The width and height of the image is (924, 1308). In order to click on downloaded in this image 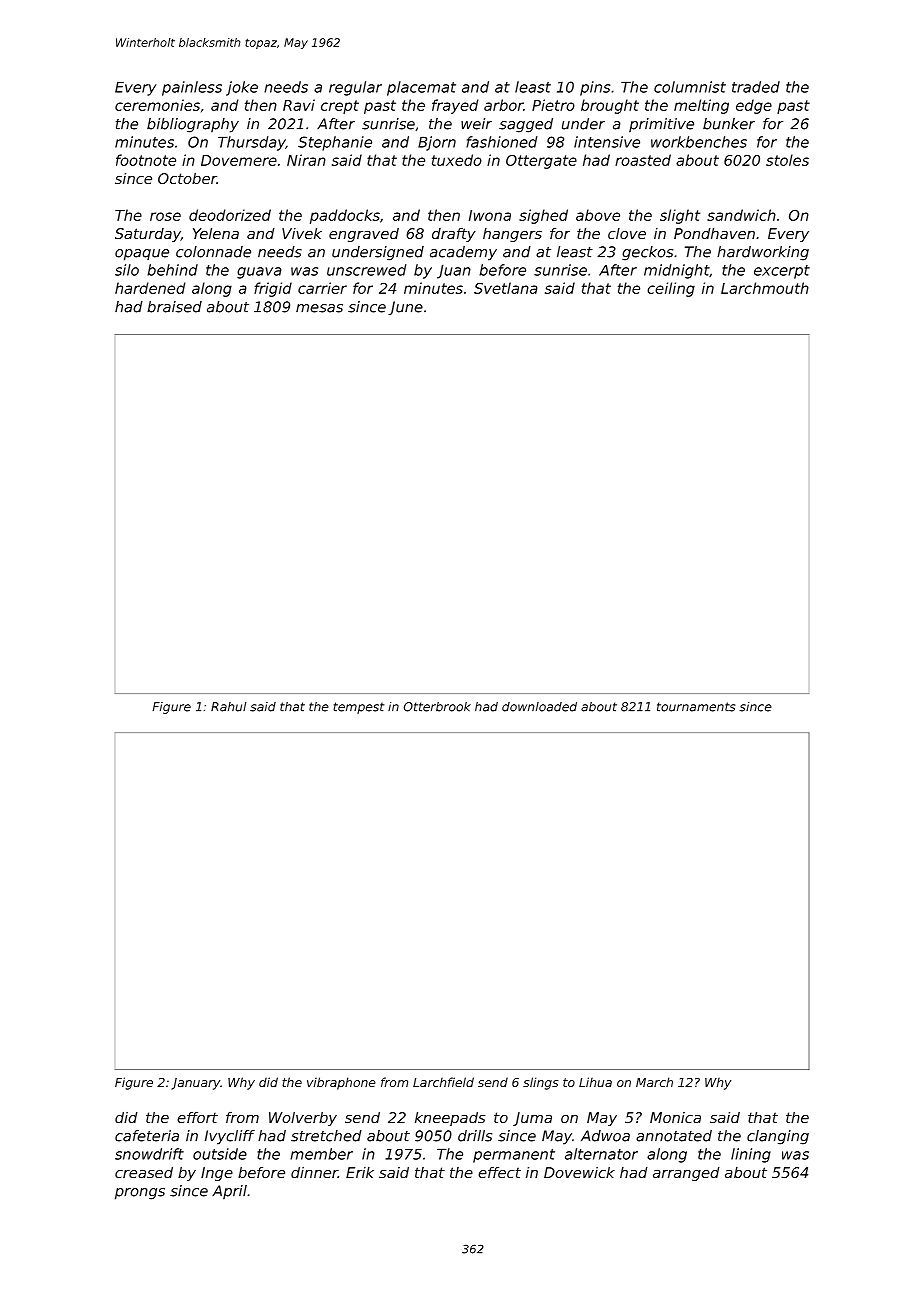, I will do `click(539, 707)`.
